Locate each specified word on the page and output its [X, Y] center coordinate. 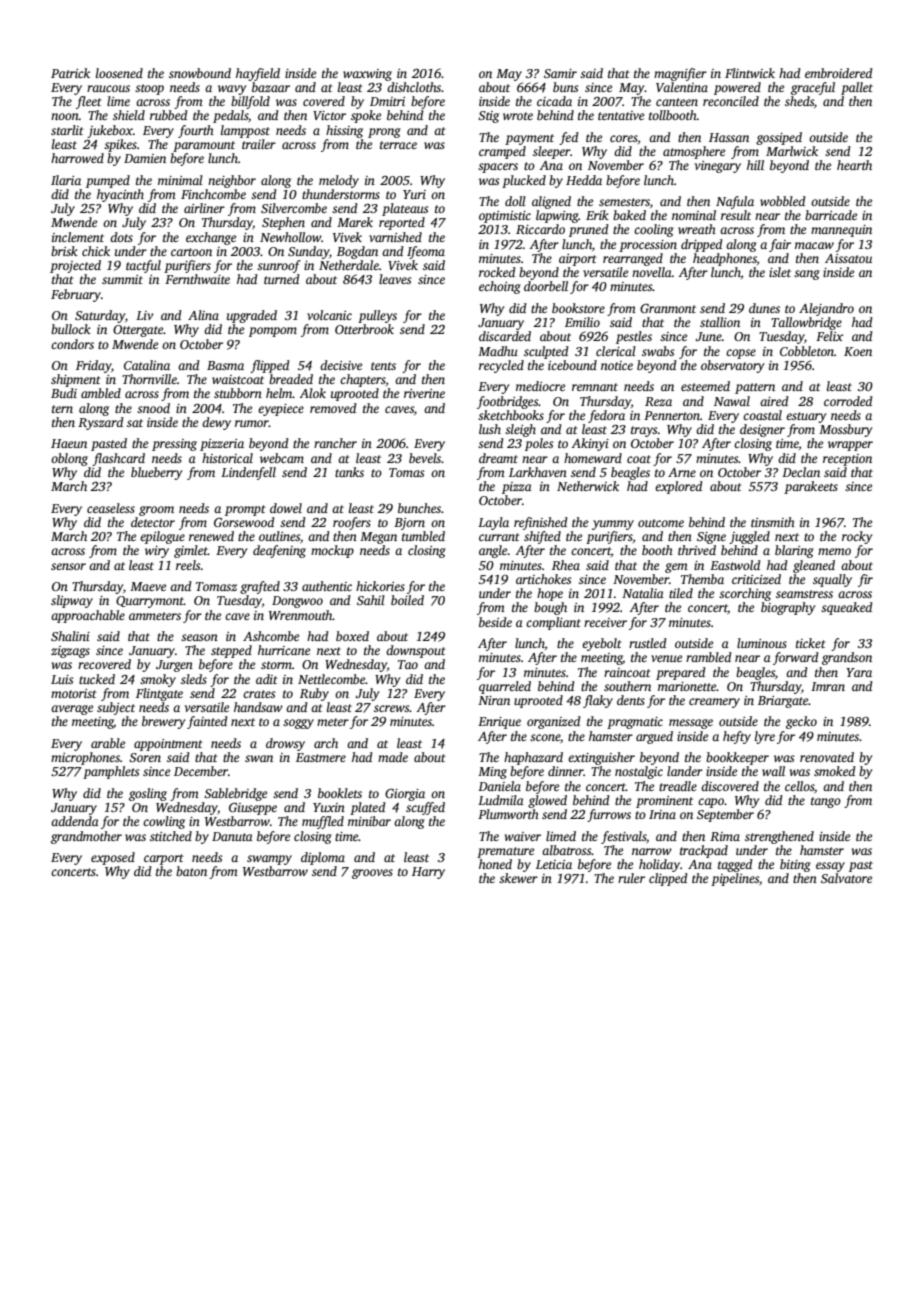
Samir [560, 73]
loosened [119, 73]
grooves [372, 874]
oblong [69, 459]
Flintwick [750, 73]
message [691, 724]
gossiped [779, 138]
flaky [598, 701]
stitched [171, 836]
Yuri [414, 194]
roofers [352, 523]
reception [847, 460]
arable [108, 743]
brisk [64, 251]
